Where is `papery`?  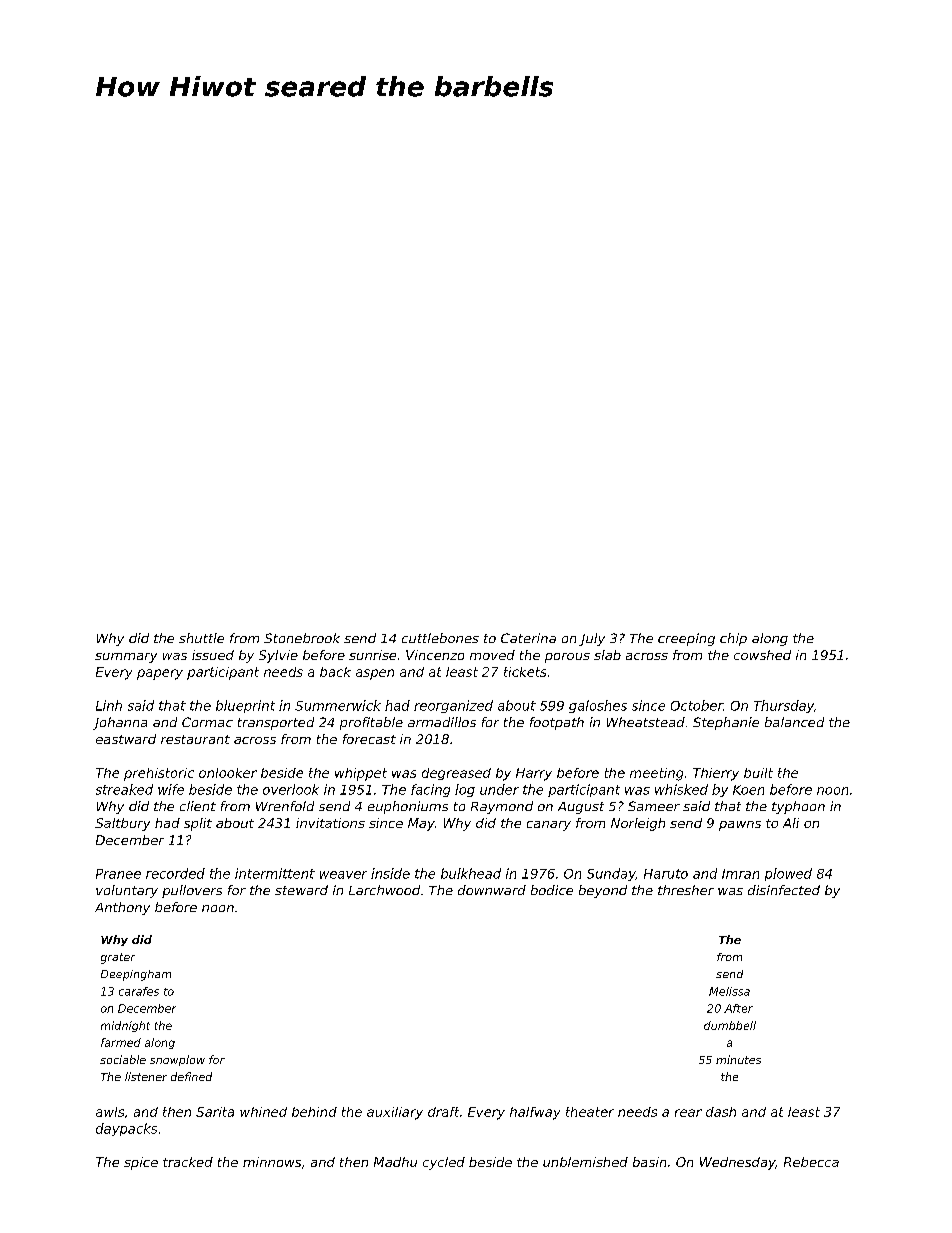
papery is located at coordinates (160, 674).
